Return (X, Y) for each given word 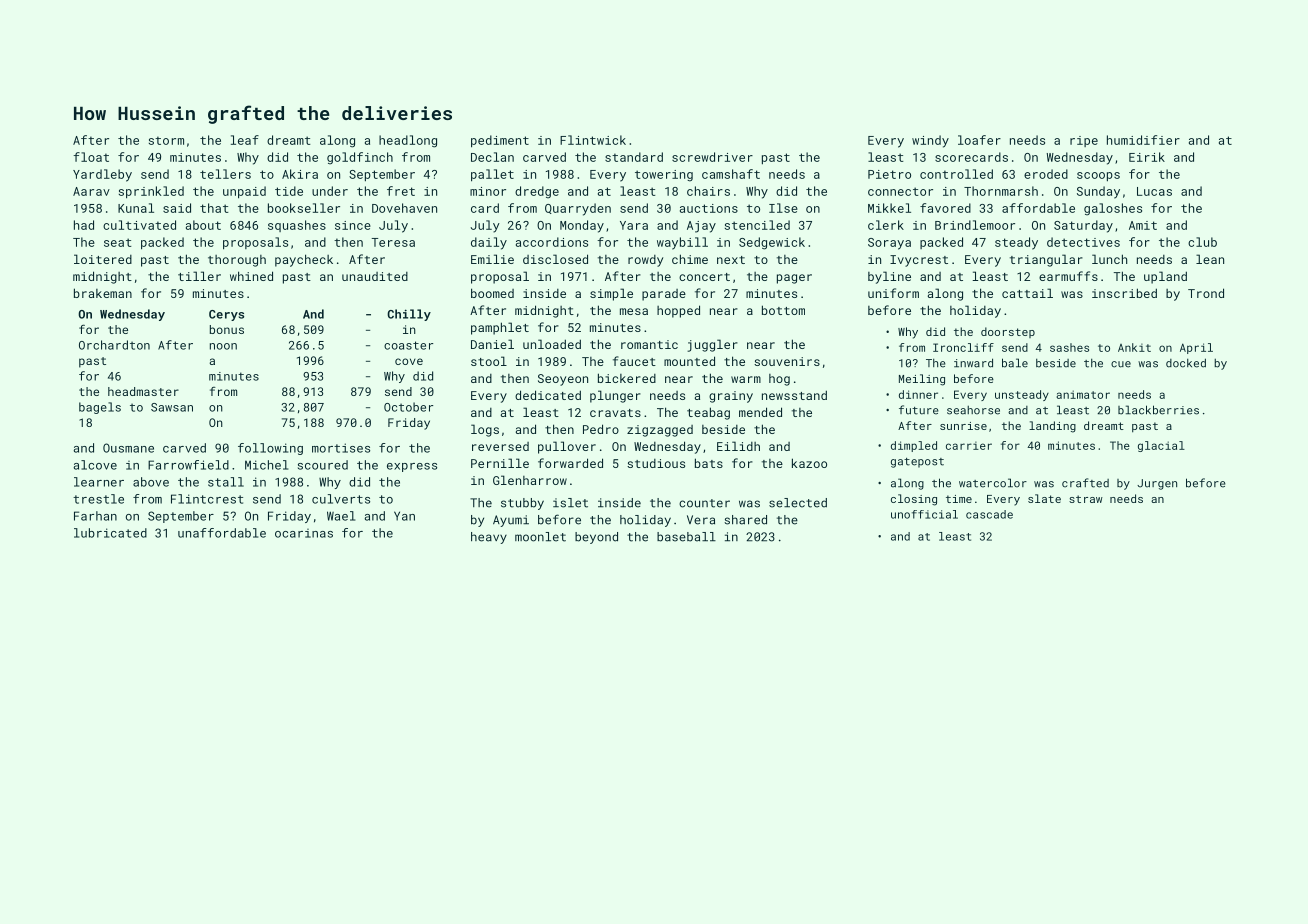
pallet (492, 175)
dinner (918, 394)
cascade (989, 514)
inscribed (1124, 293)
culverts (341, 499)
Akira (300, 174)
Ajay (701, 227)
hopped (678, 311)
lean (1210, 259)
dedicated (548, 395)
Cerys (226, 315)
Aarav (91, 191)
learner (99, 482)
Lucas (1154, 191)
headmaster (143, 391)
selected (798, 503)
